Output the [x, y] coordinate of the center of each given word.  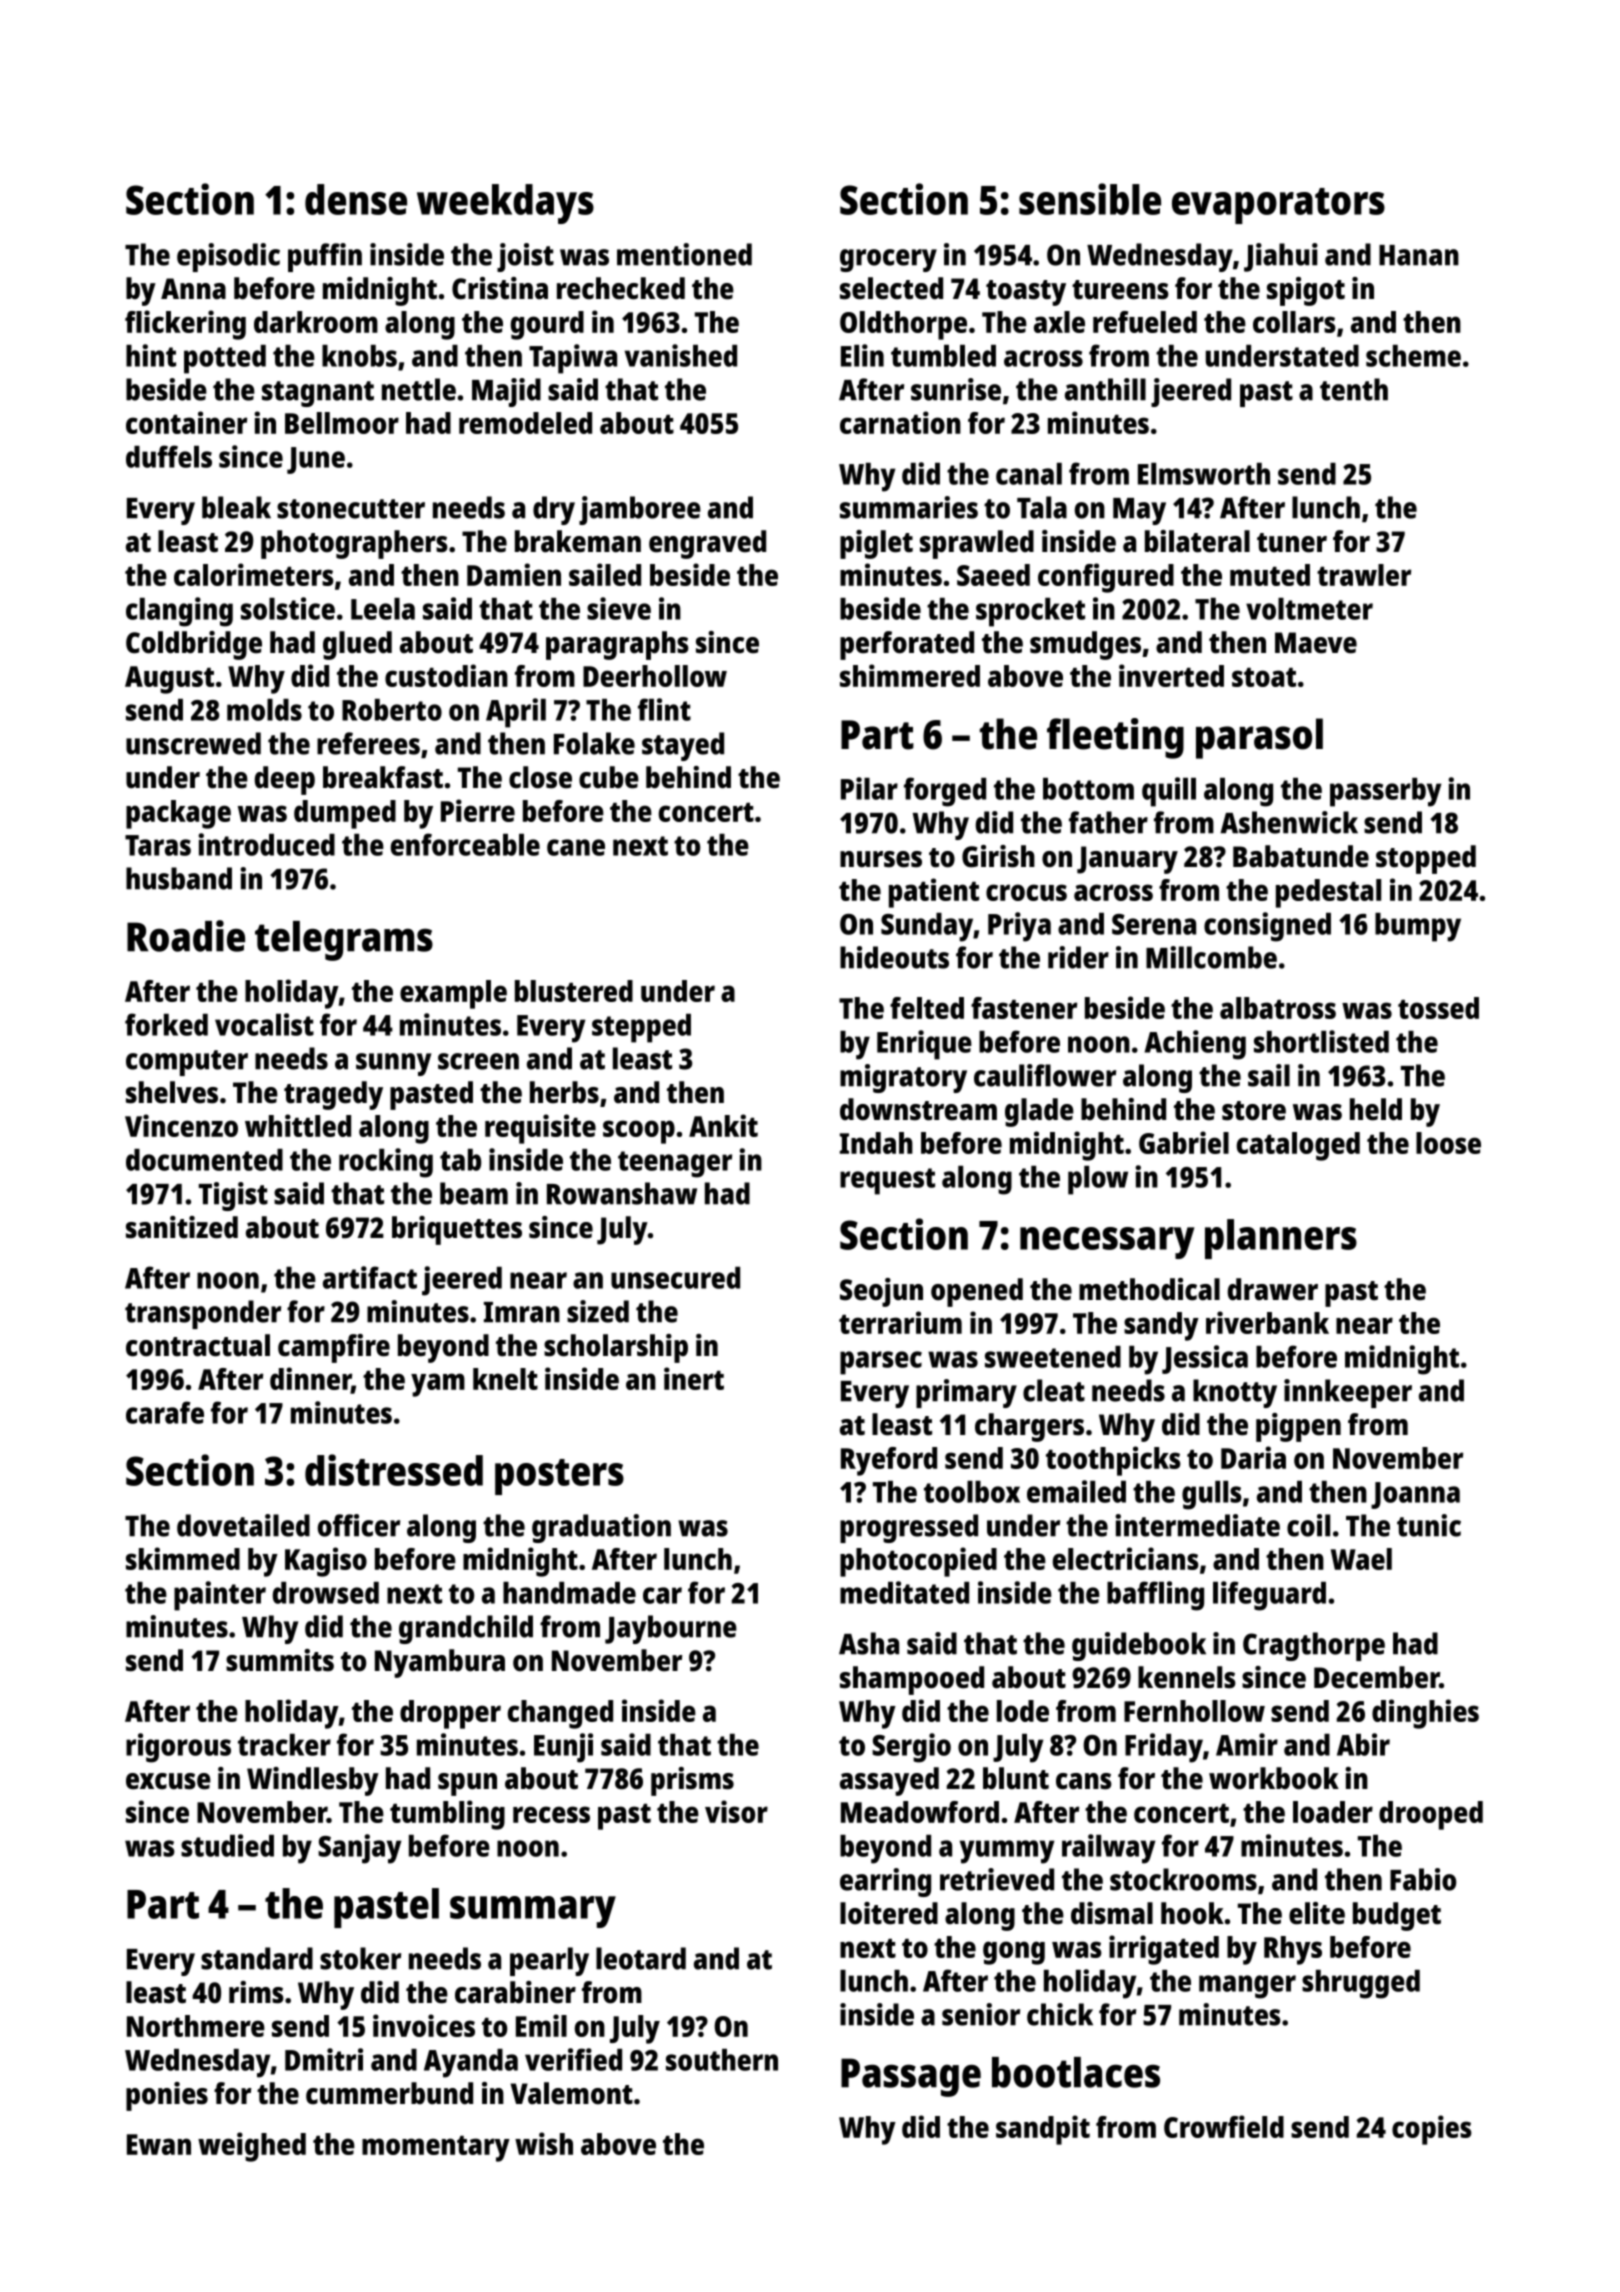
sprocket [1030, 612]
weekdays [505, 204]
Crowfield [1224, 2126]
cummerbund [389, 2093]
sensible [1090, 199]
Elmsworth [1204, 474]
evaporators [1278, 206]
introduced [266, 844]
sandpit [1043, 2130]
